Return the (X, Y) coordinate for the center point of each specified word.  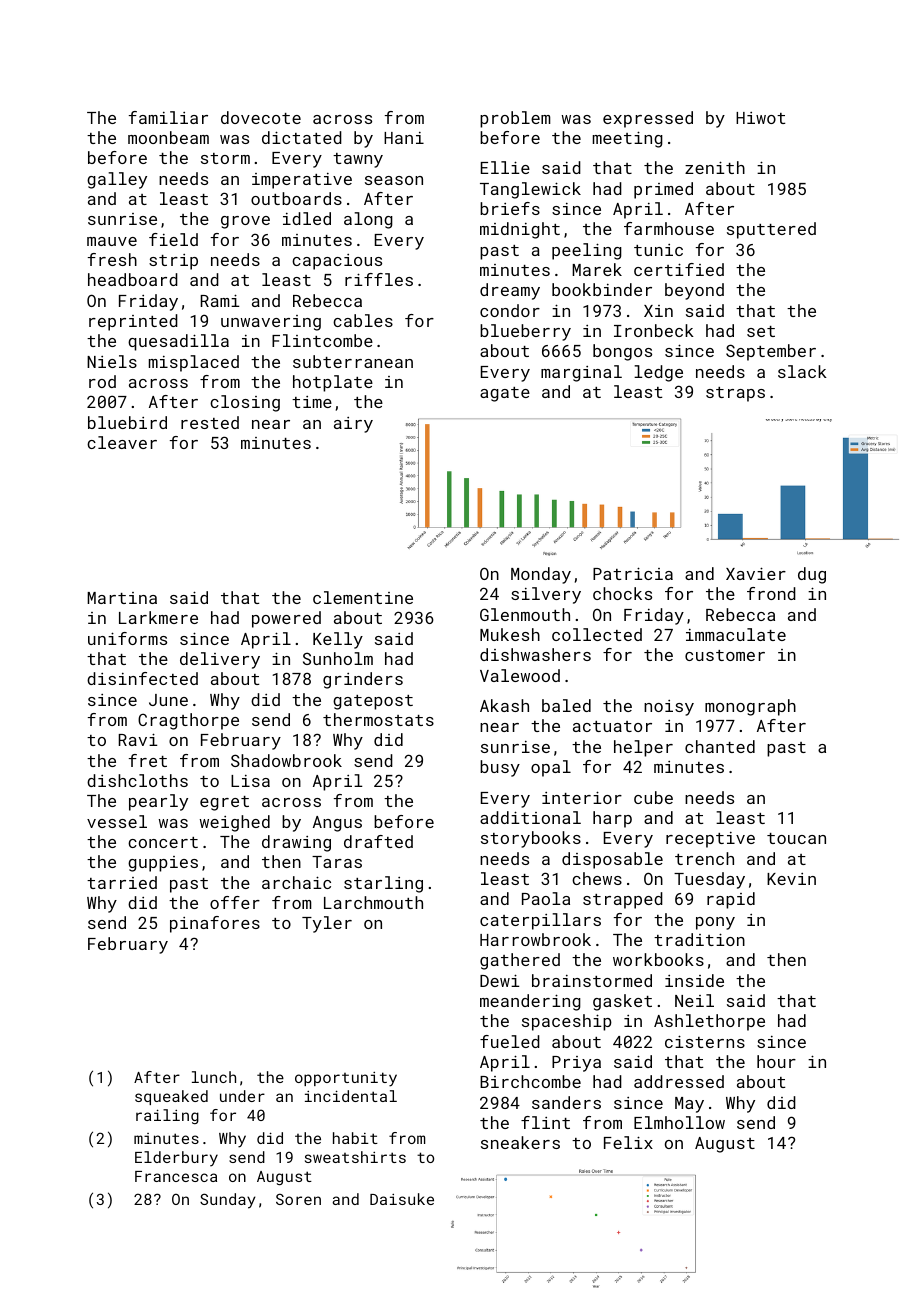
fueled (510, 1041)
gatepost (373, 702)
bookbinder (602, 289)
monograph (750, 707)
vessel (117, 821)
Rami (220, 300)
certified (679, 269)
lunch (214, 1077)
